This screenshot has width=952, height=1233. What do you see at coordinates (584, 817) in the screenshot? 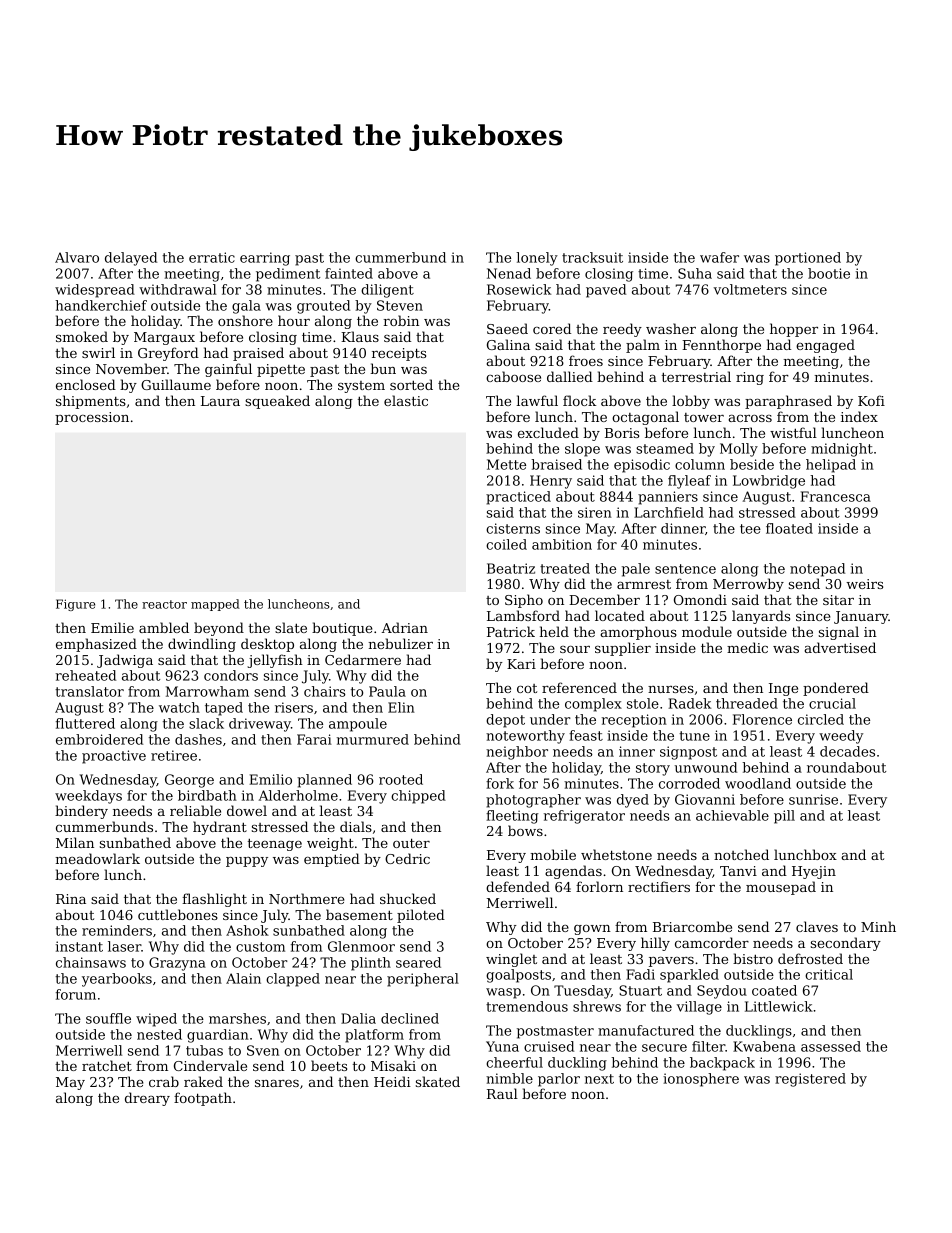
I see `refrigerator` at bounding box center [584, 817].
